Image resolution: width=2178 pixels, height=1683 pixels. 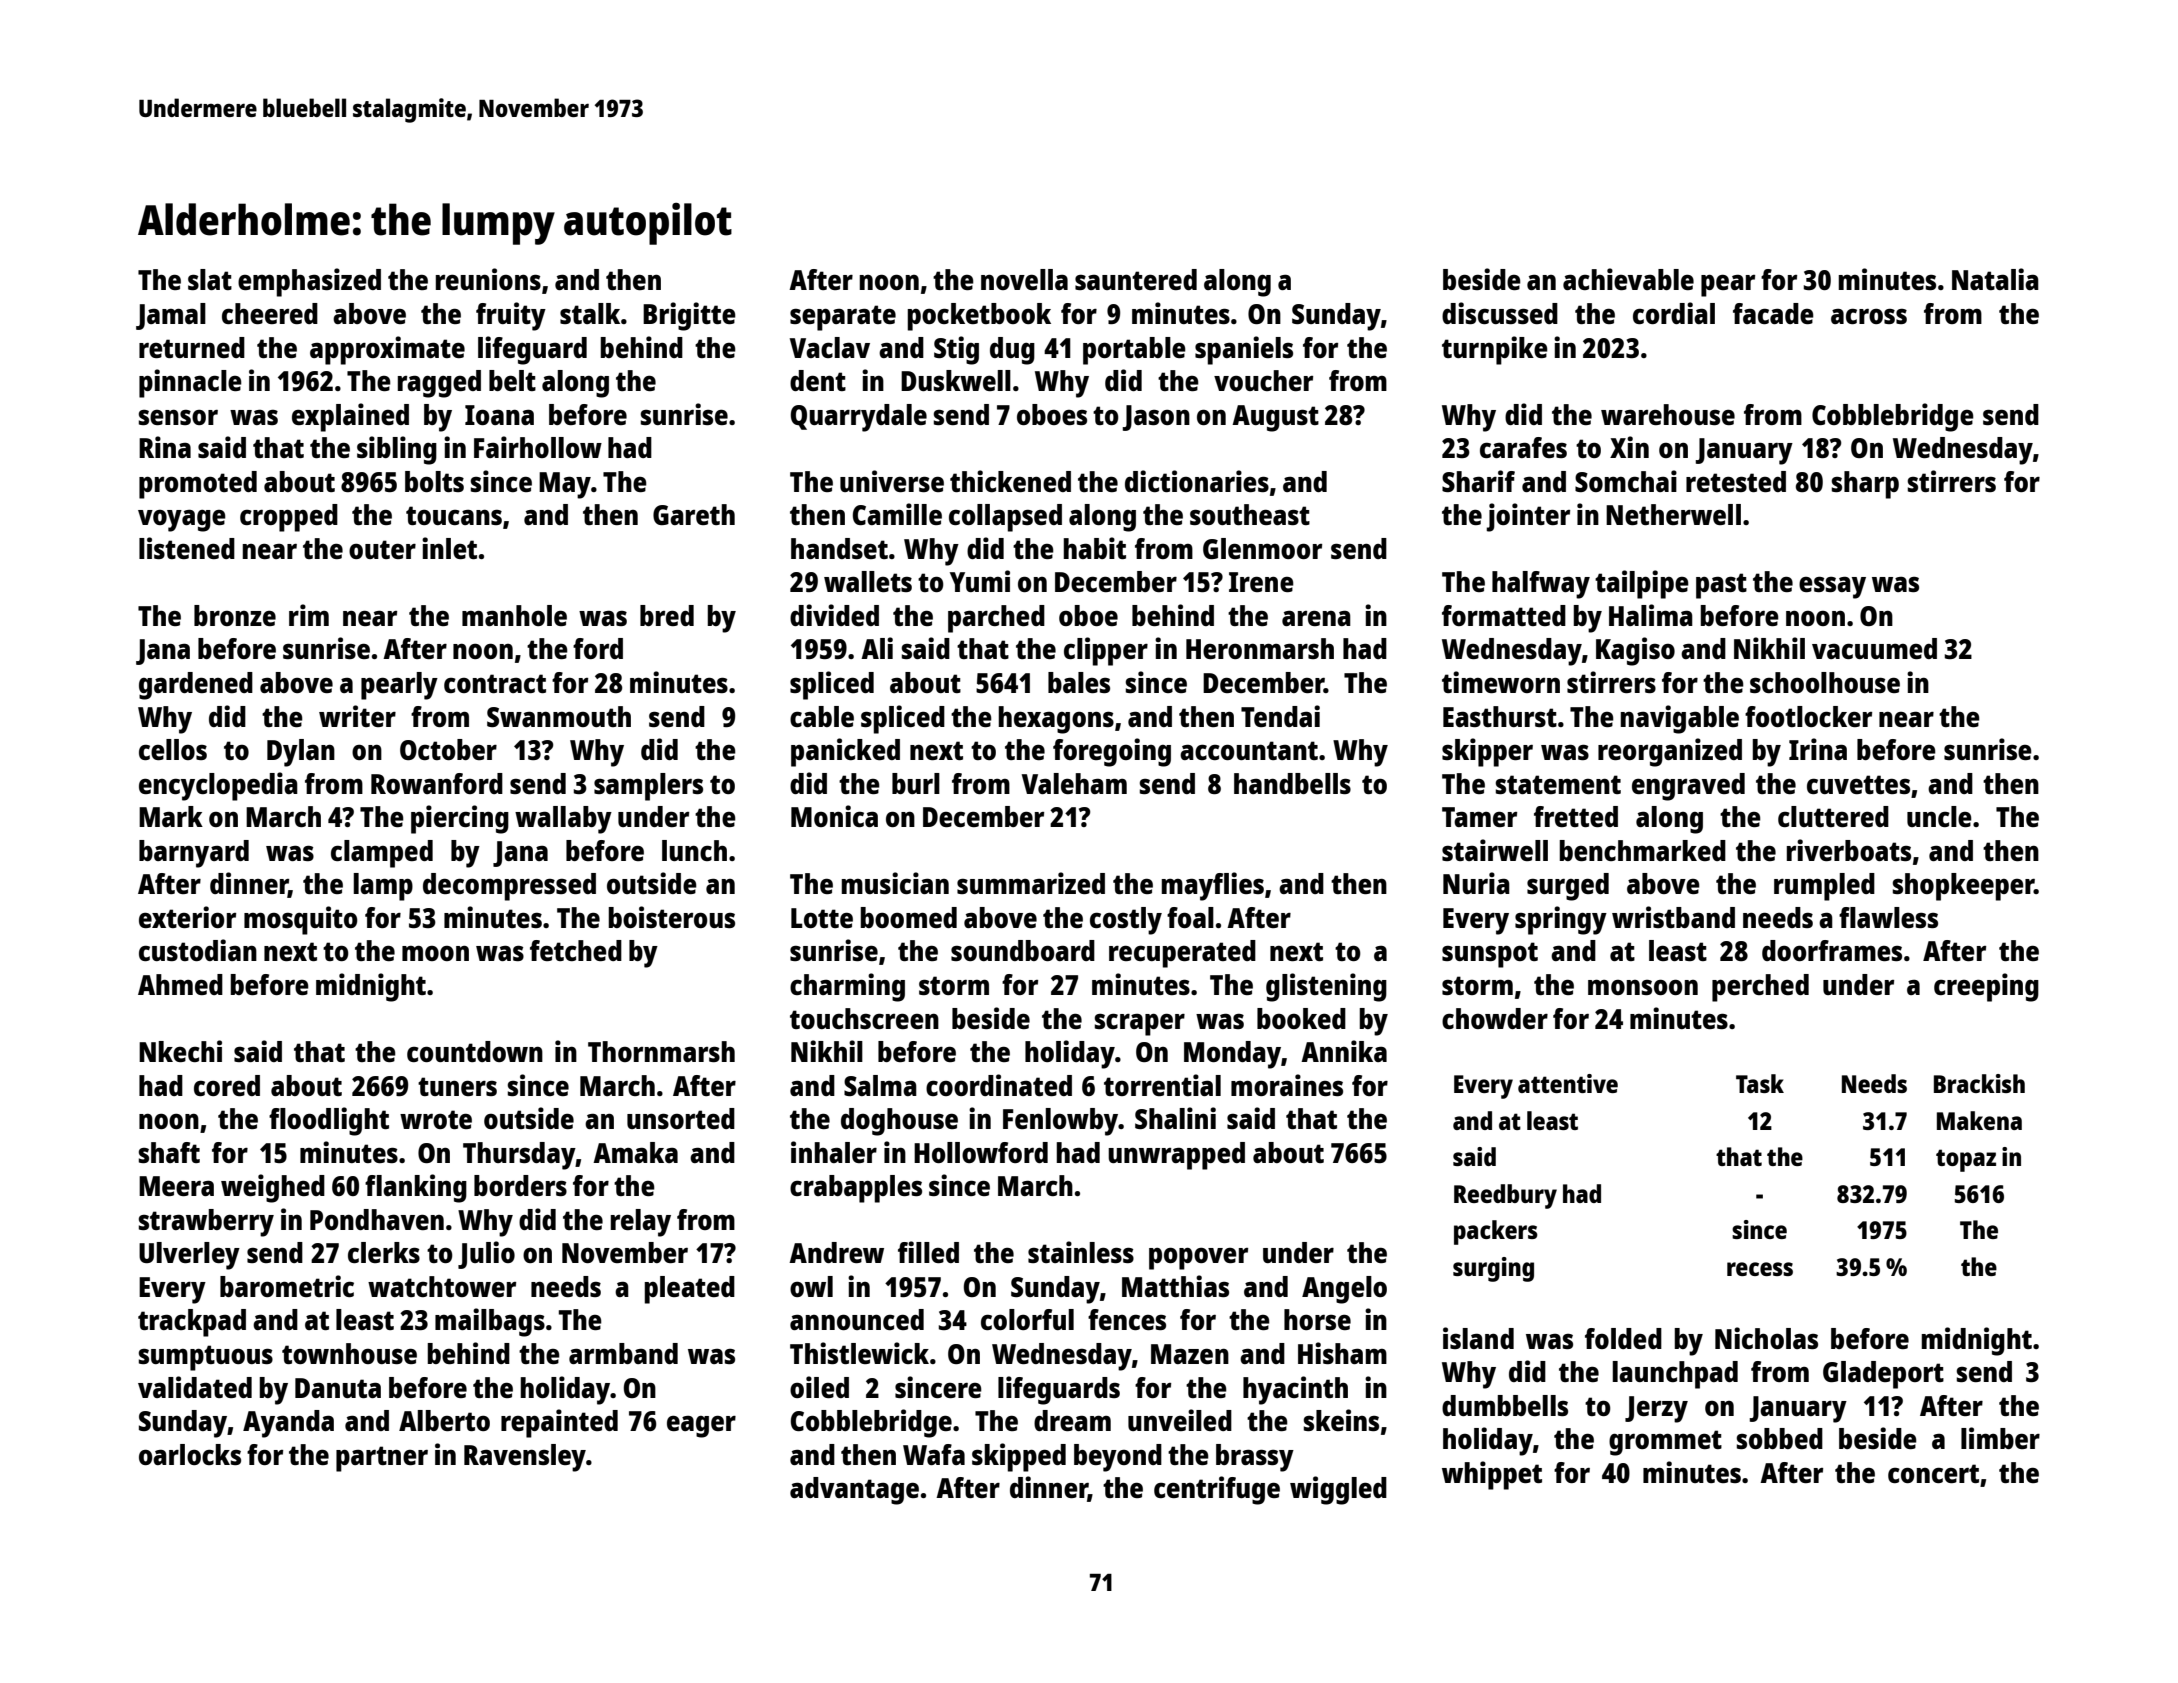 What do you see at coordinates (512, 380) in the document?
I see `belt` at bounding box center [512, 380].
